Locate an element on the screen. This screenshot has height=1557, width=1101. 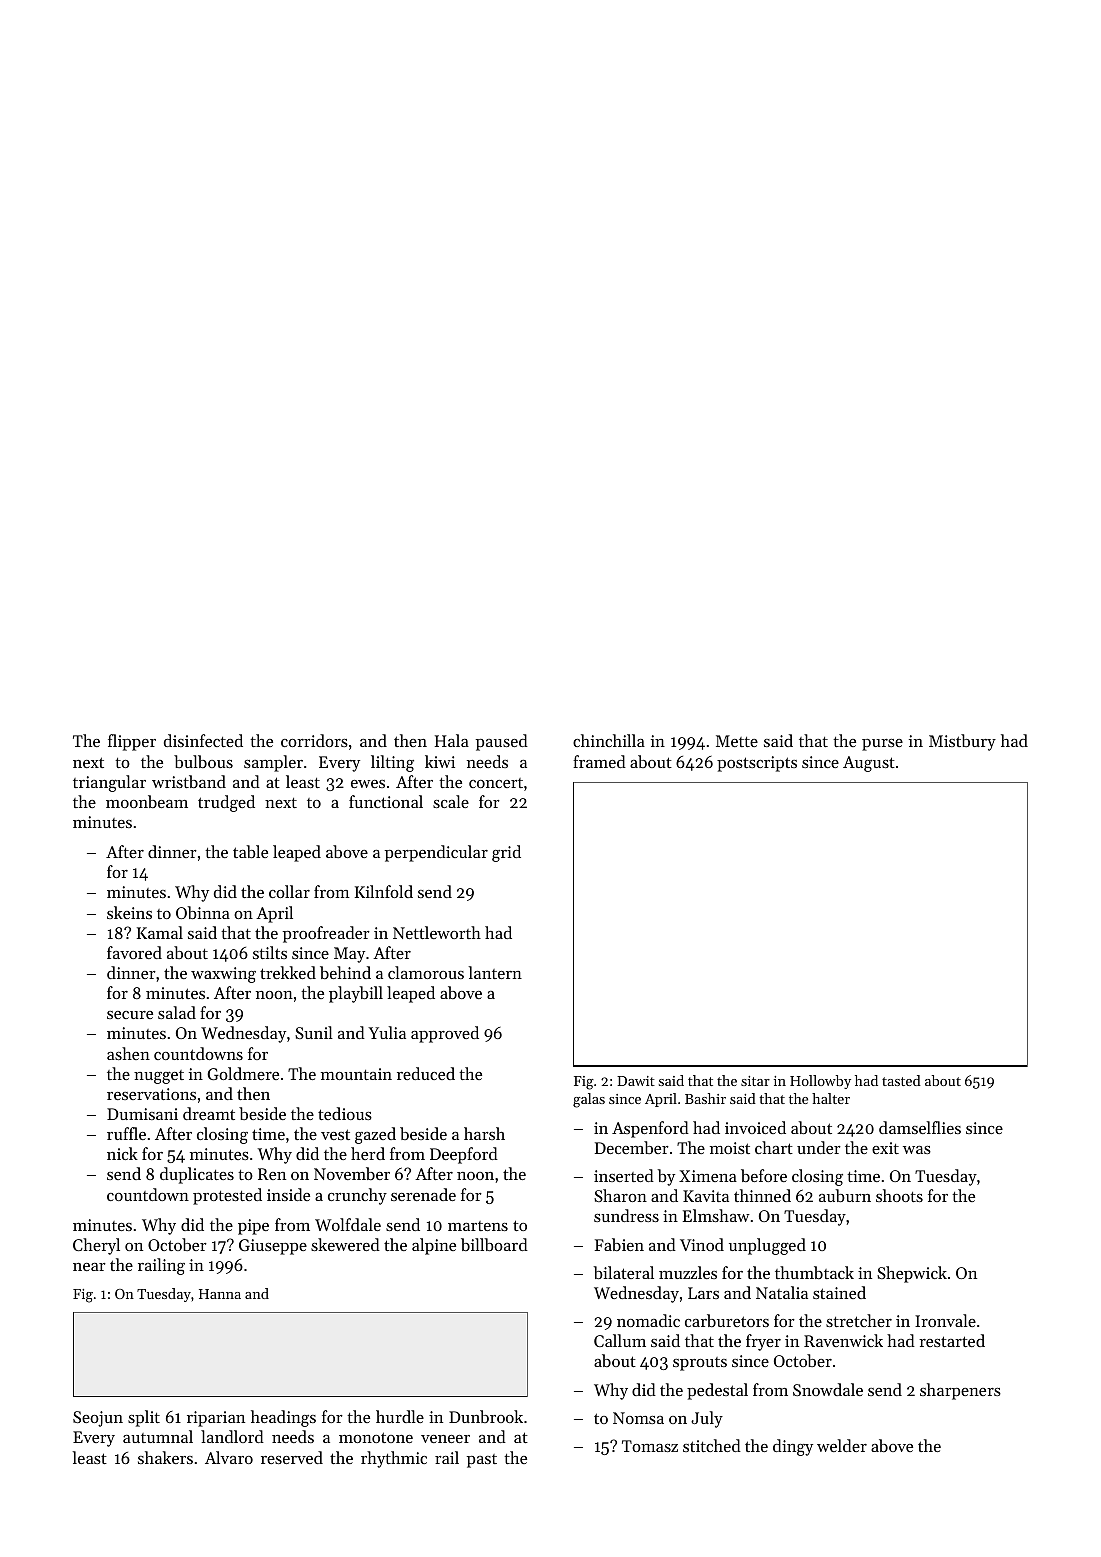
split is located at coordinates (144, 1418).
